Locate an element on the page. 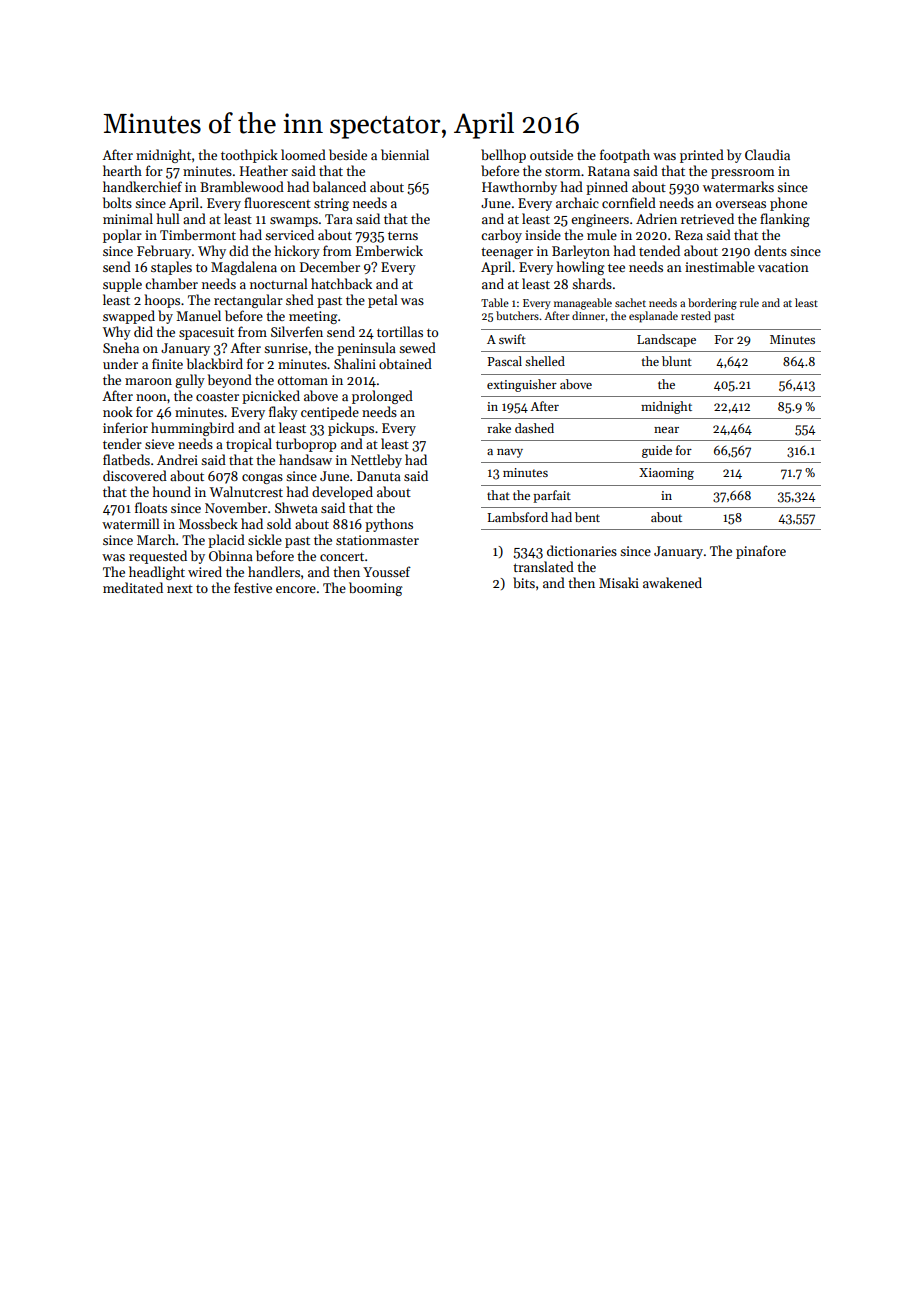  blunt is located at coordinates (677, 361).
